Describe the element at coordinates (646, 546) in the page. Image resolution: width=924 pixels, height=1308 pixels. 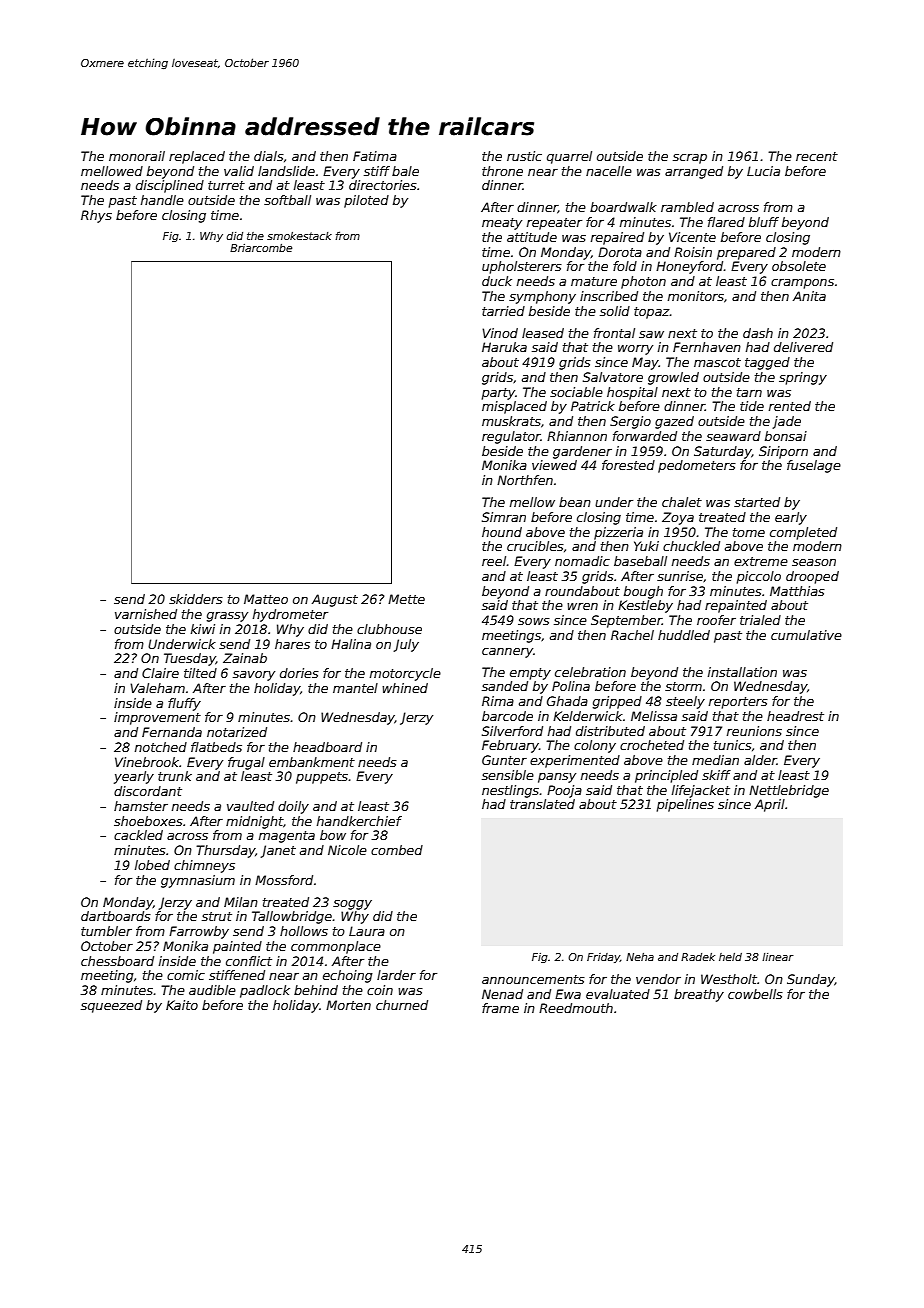
I see `Yuki` at that location.
